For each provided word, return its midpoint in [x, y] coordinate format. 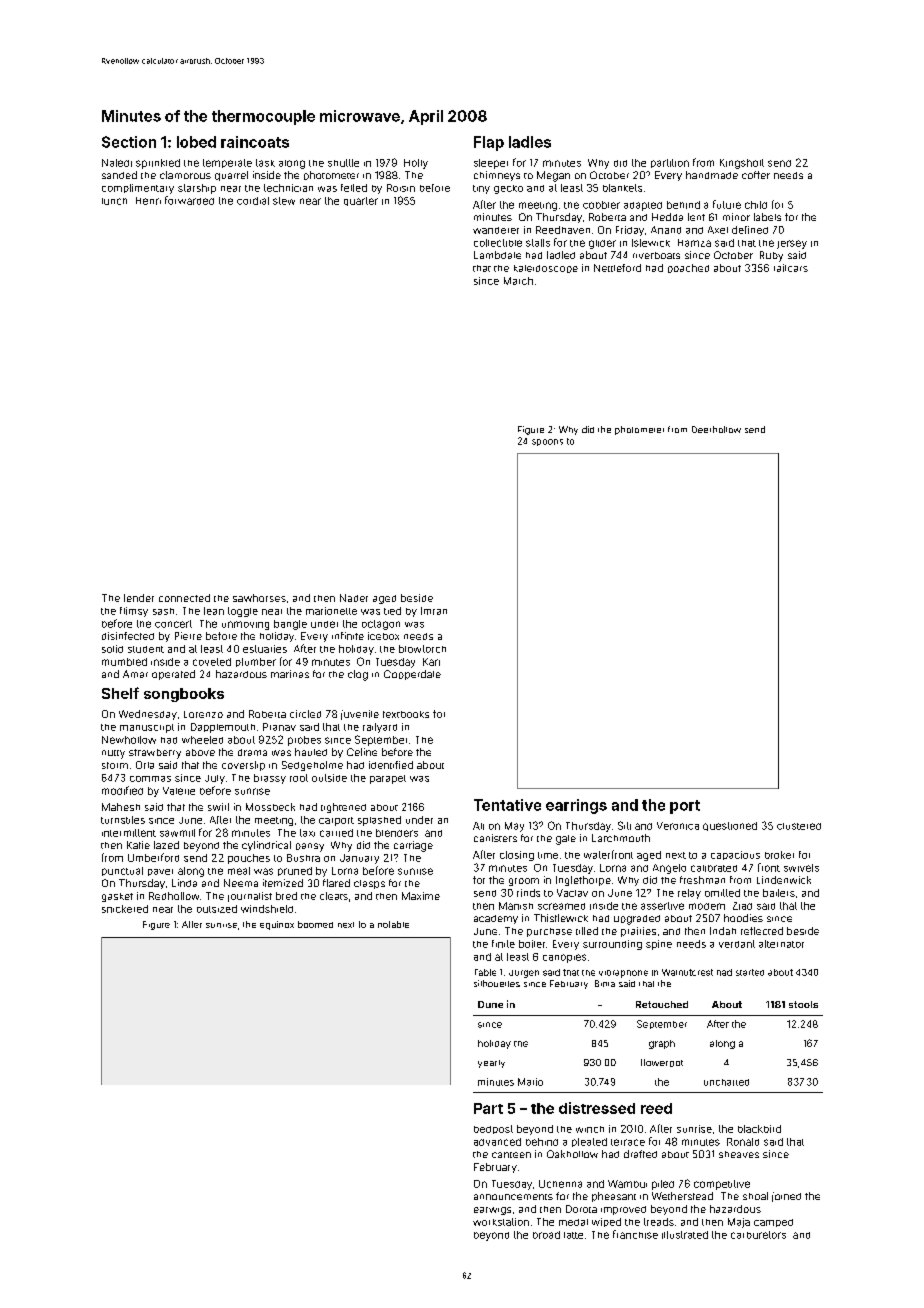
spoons [547, 442]
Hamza [694, 243]
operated [173, 675]
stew [284, 201]
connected [184, 598]
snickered [125, 909]
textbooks [406, 714]
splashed [379, 821]
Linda [184, 883]
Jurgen [524, 974]
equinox [277, 925]
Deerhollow [716, 429]
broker [779, 855]
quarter [361, 201]
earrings [576, 806]
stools [803, 1004]
